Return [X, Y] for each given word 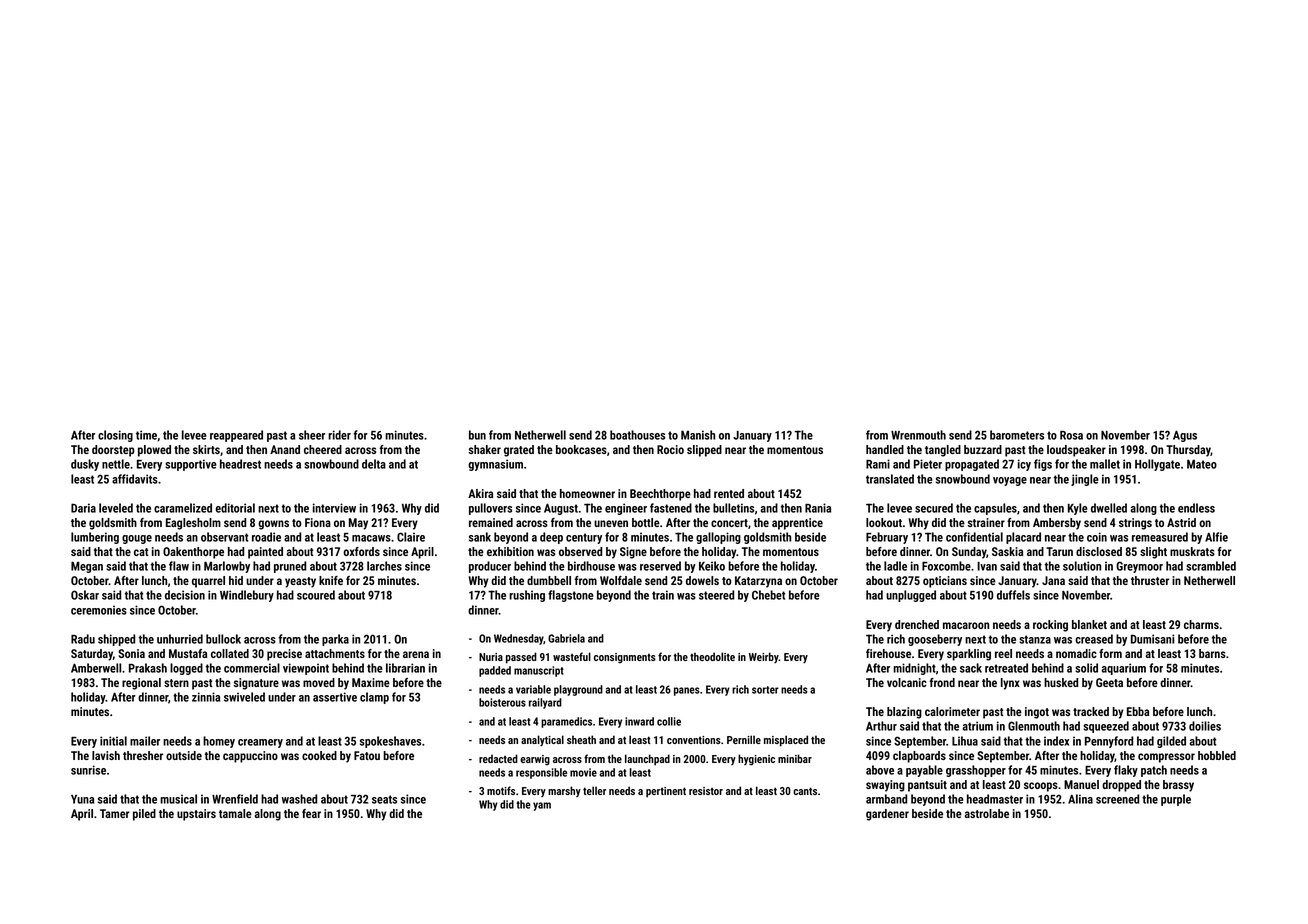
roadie [266, 537]
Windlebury [247, 596]
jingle [1085, 480]
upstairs [196, 815]
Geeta [1109, 682]
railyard [545, 703]
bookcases [581, 449]
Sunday [969, 553]
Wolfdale [621, 580]
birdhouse [591, 566]
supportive [191, 465]
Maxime [371, 682]
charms [1201, 624]
